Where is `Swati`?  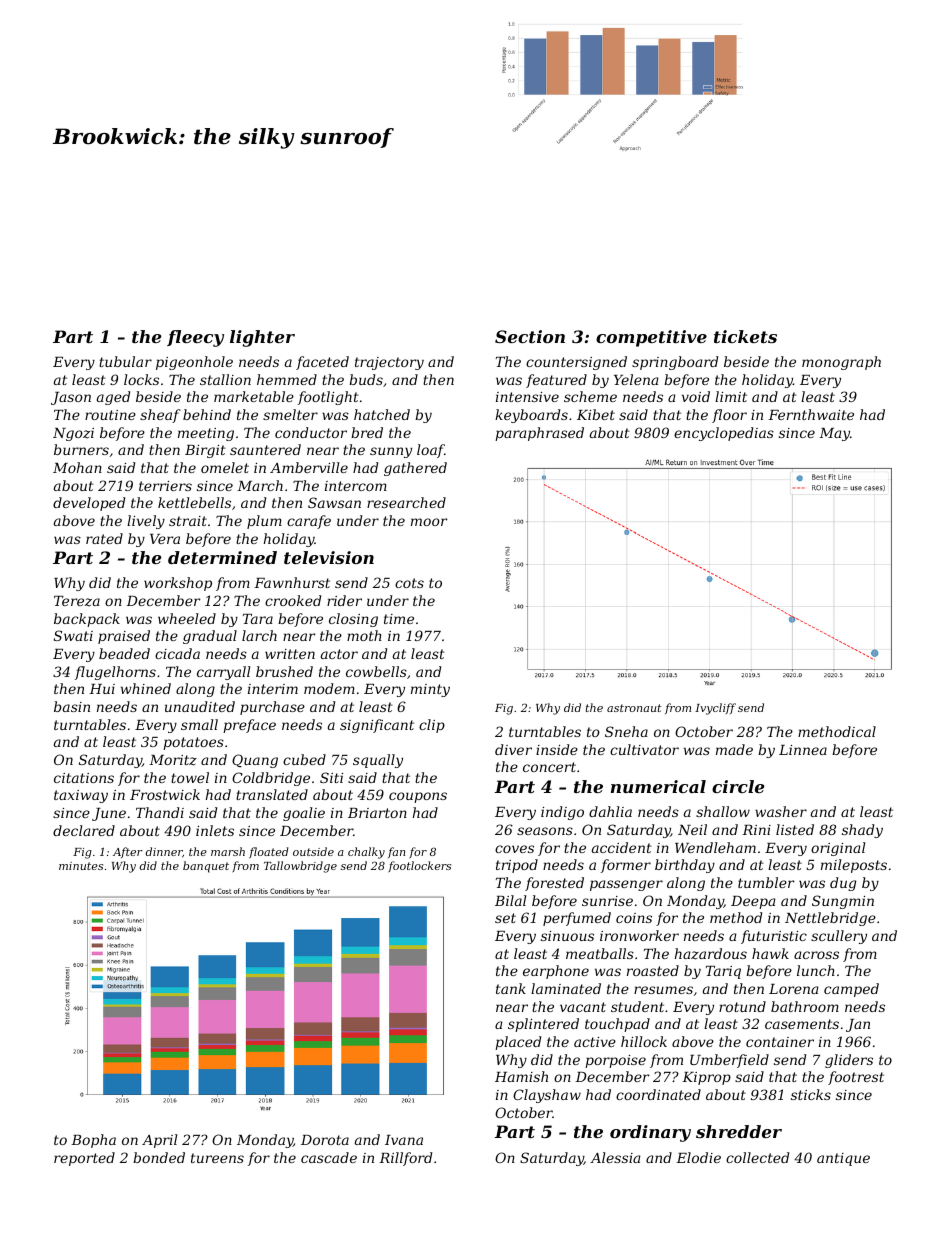 Swati is located at coordinates (73, 635).
